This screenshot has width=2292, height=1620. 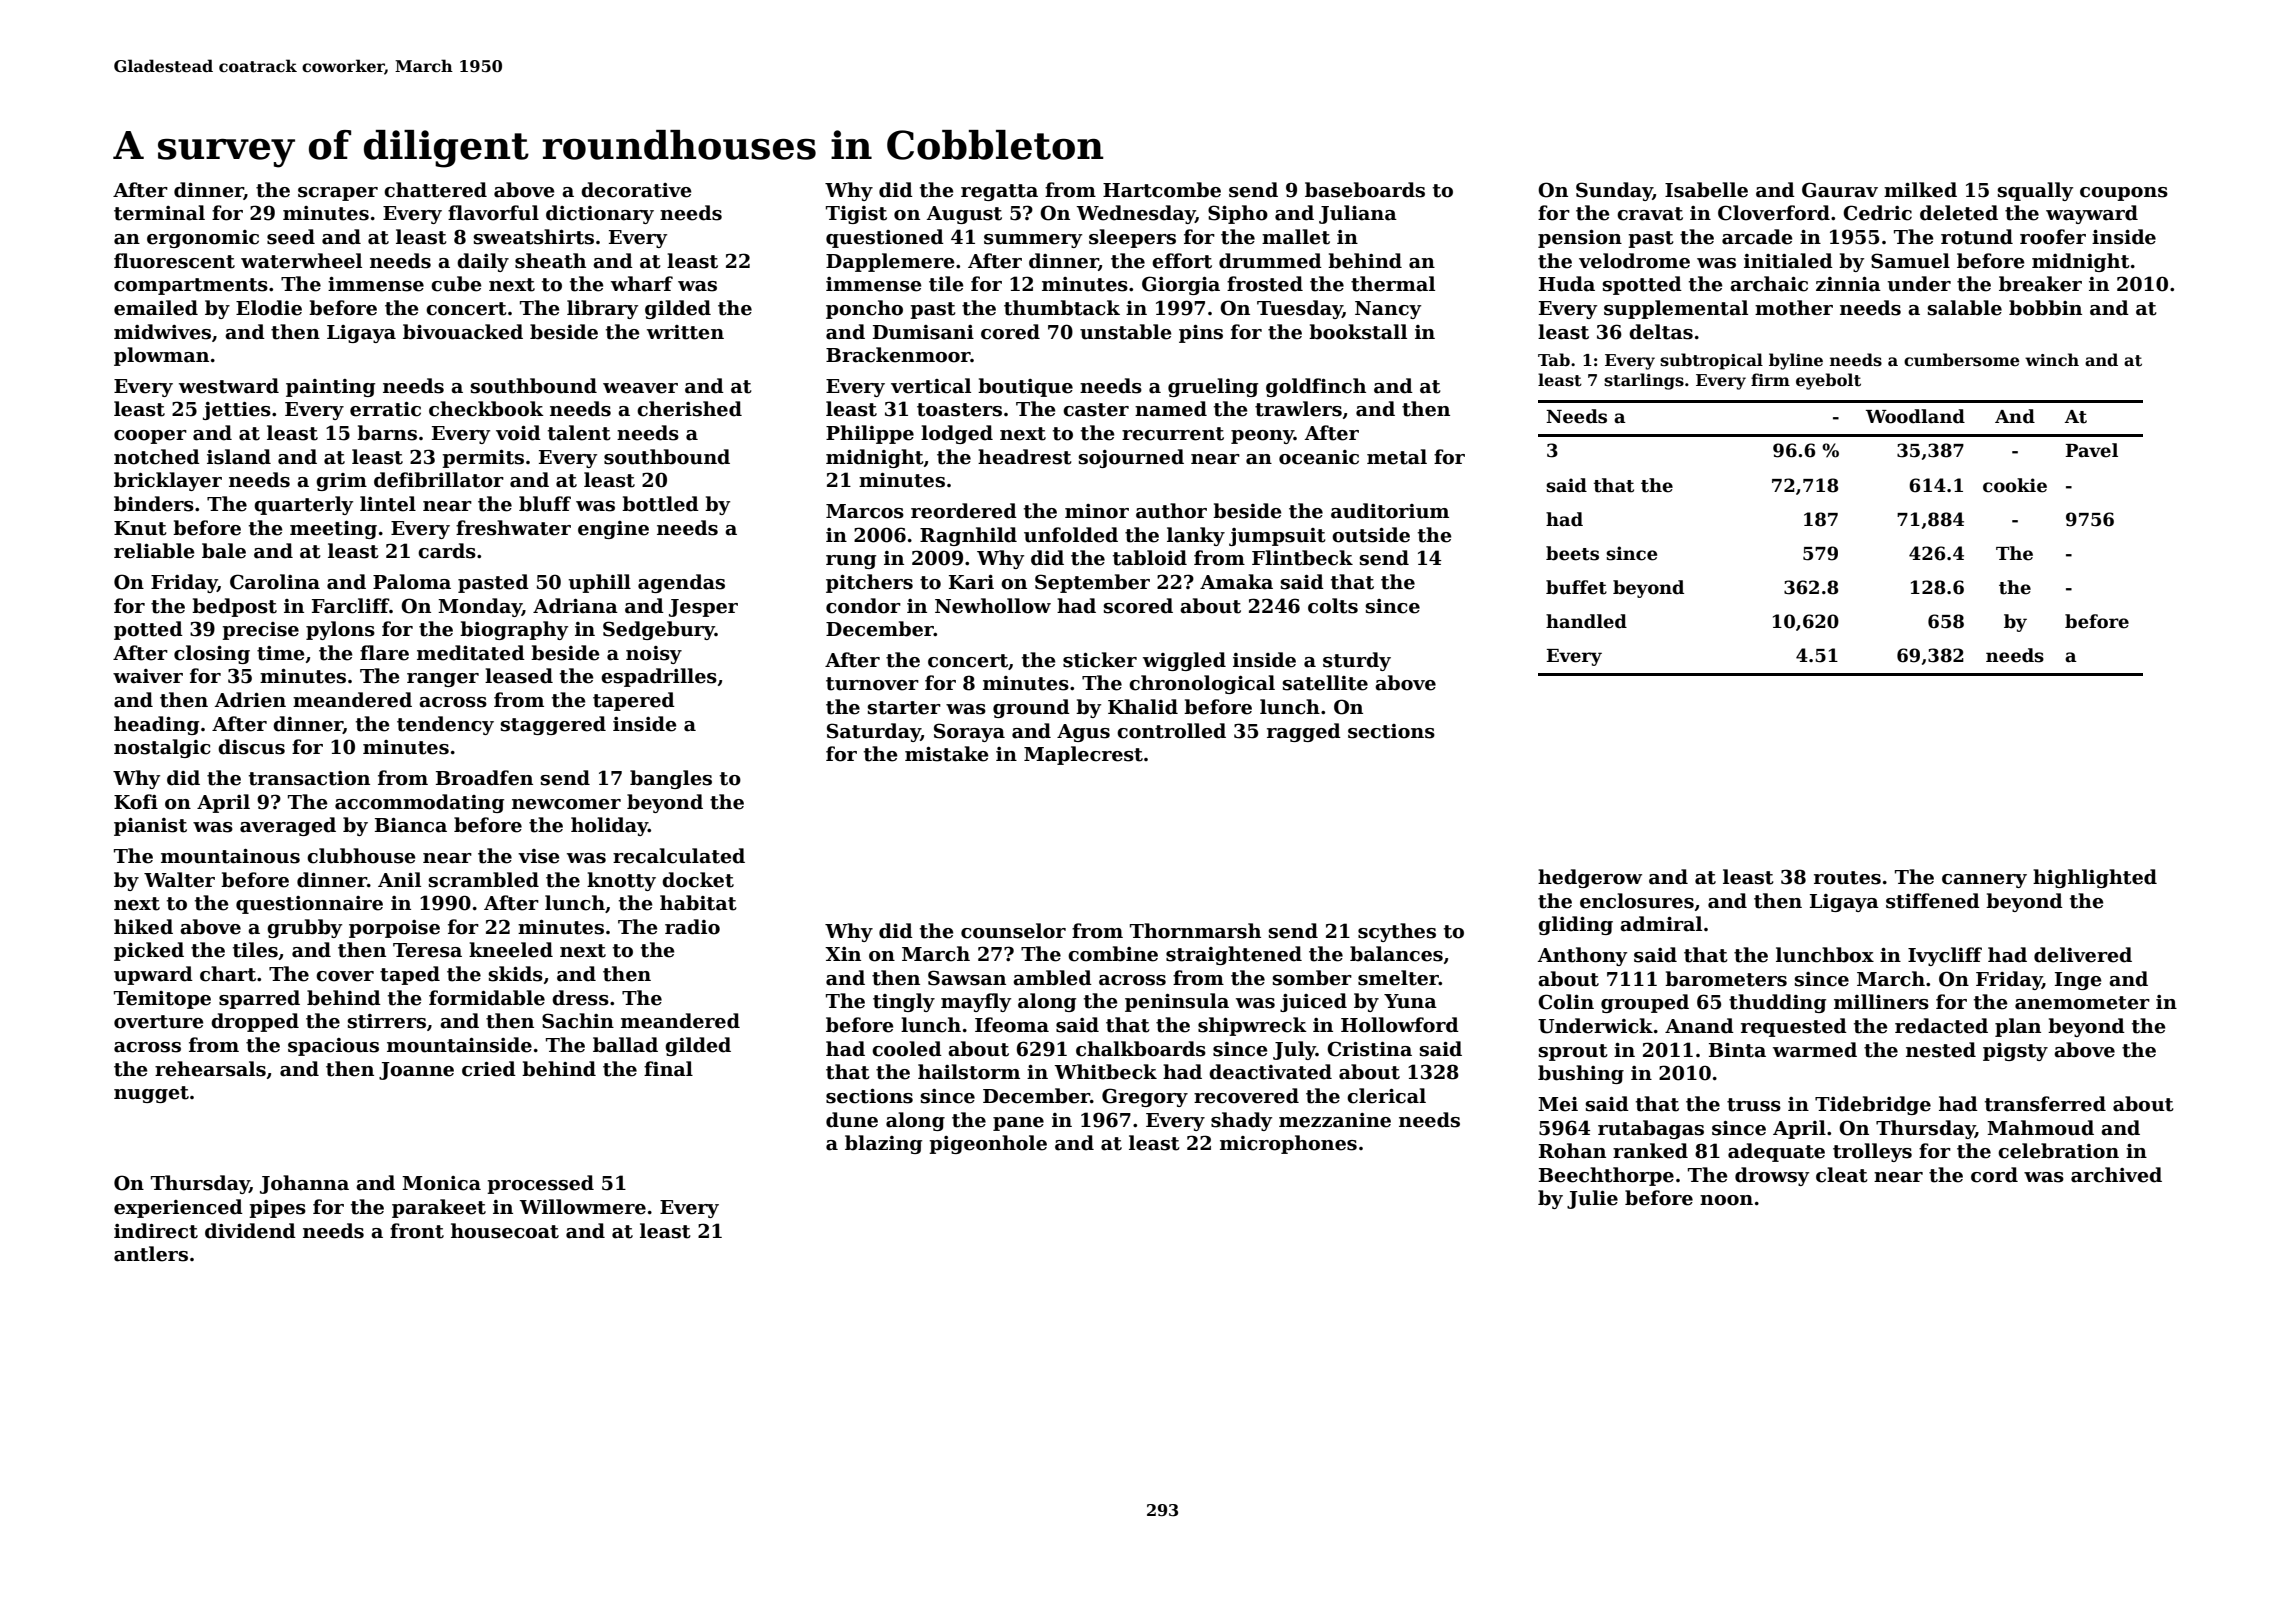 I want to click on decorative, so click(x=636, y=190).
